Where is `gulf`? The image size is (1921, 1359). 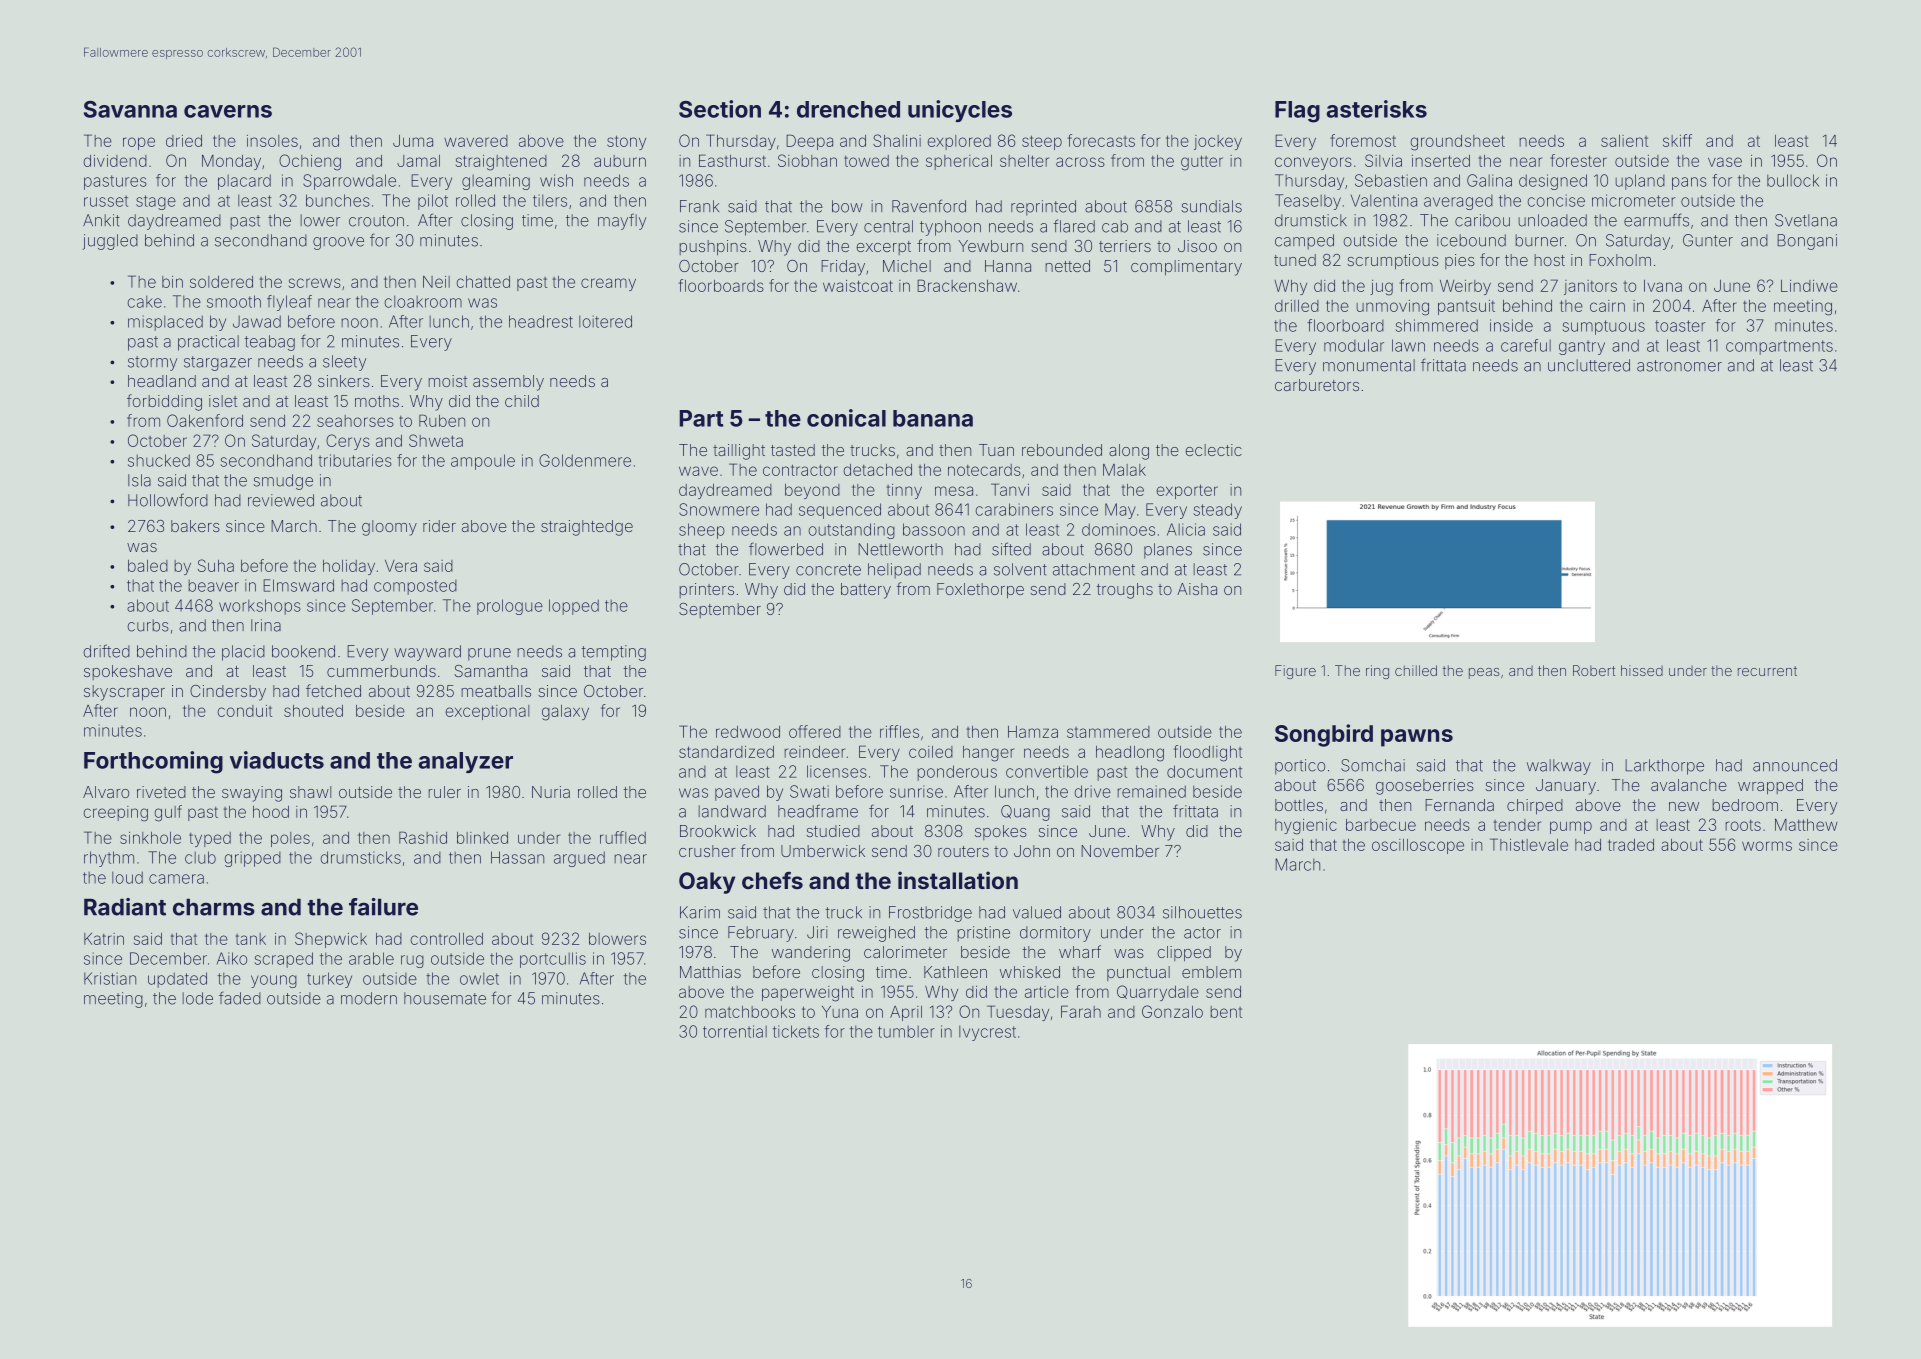 gulf is located at coordinates (168, 813).
